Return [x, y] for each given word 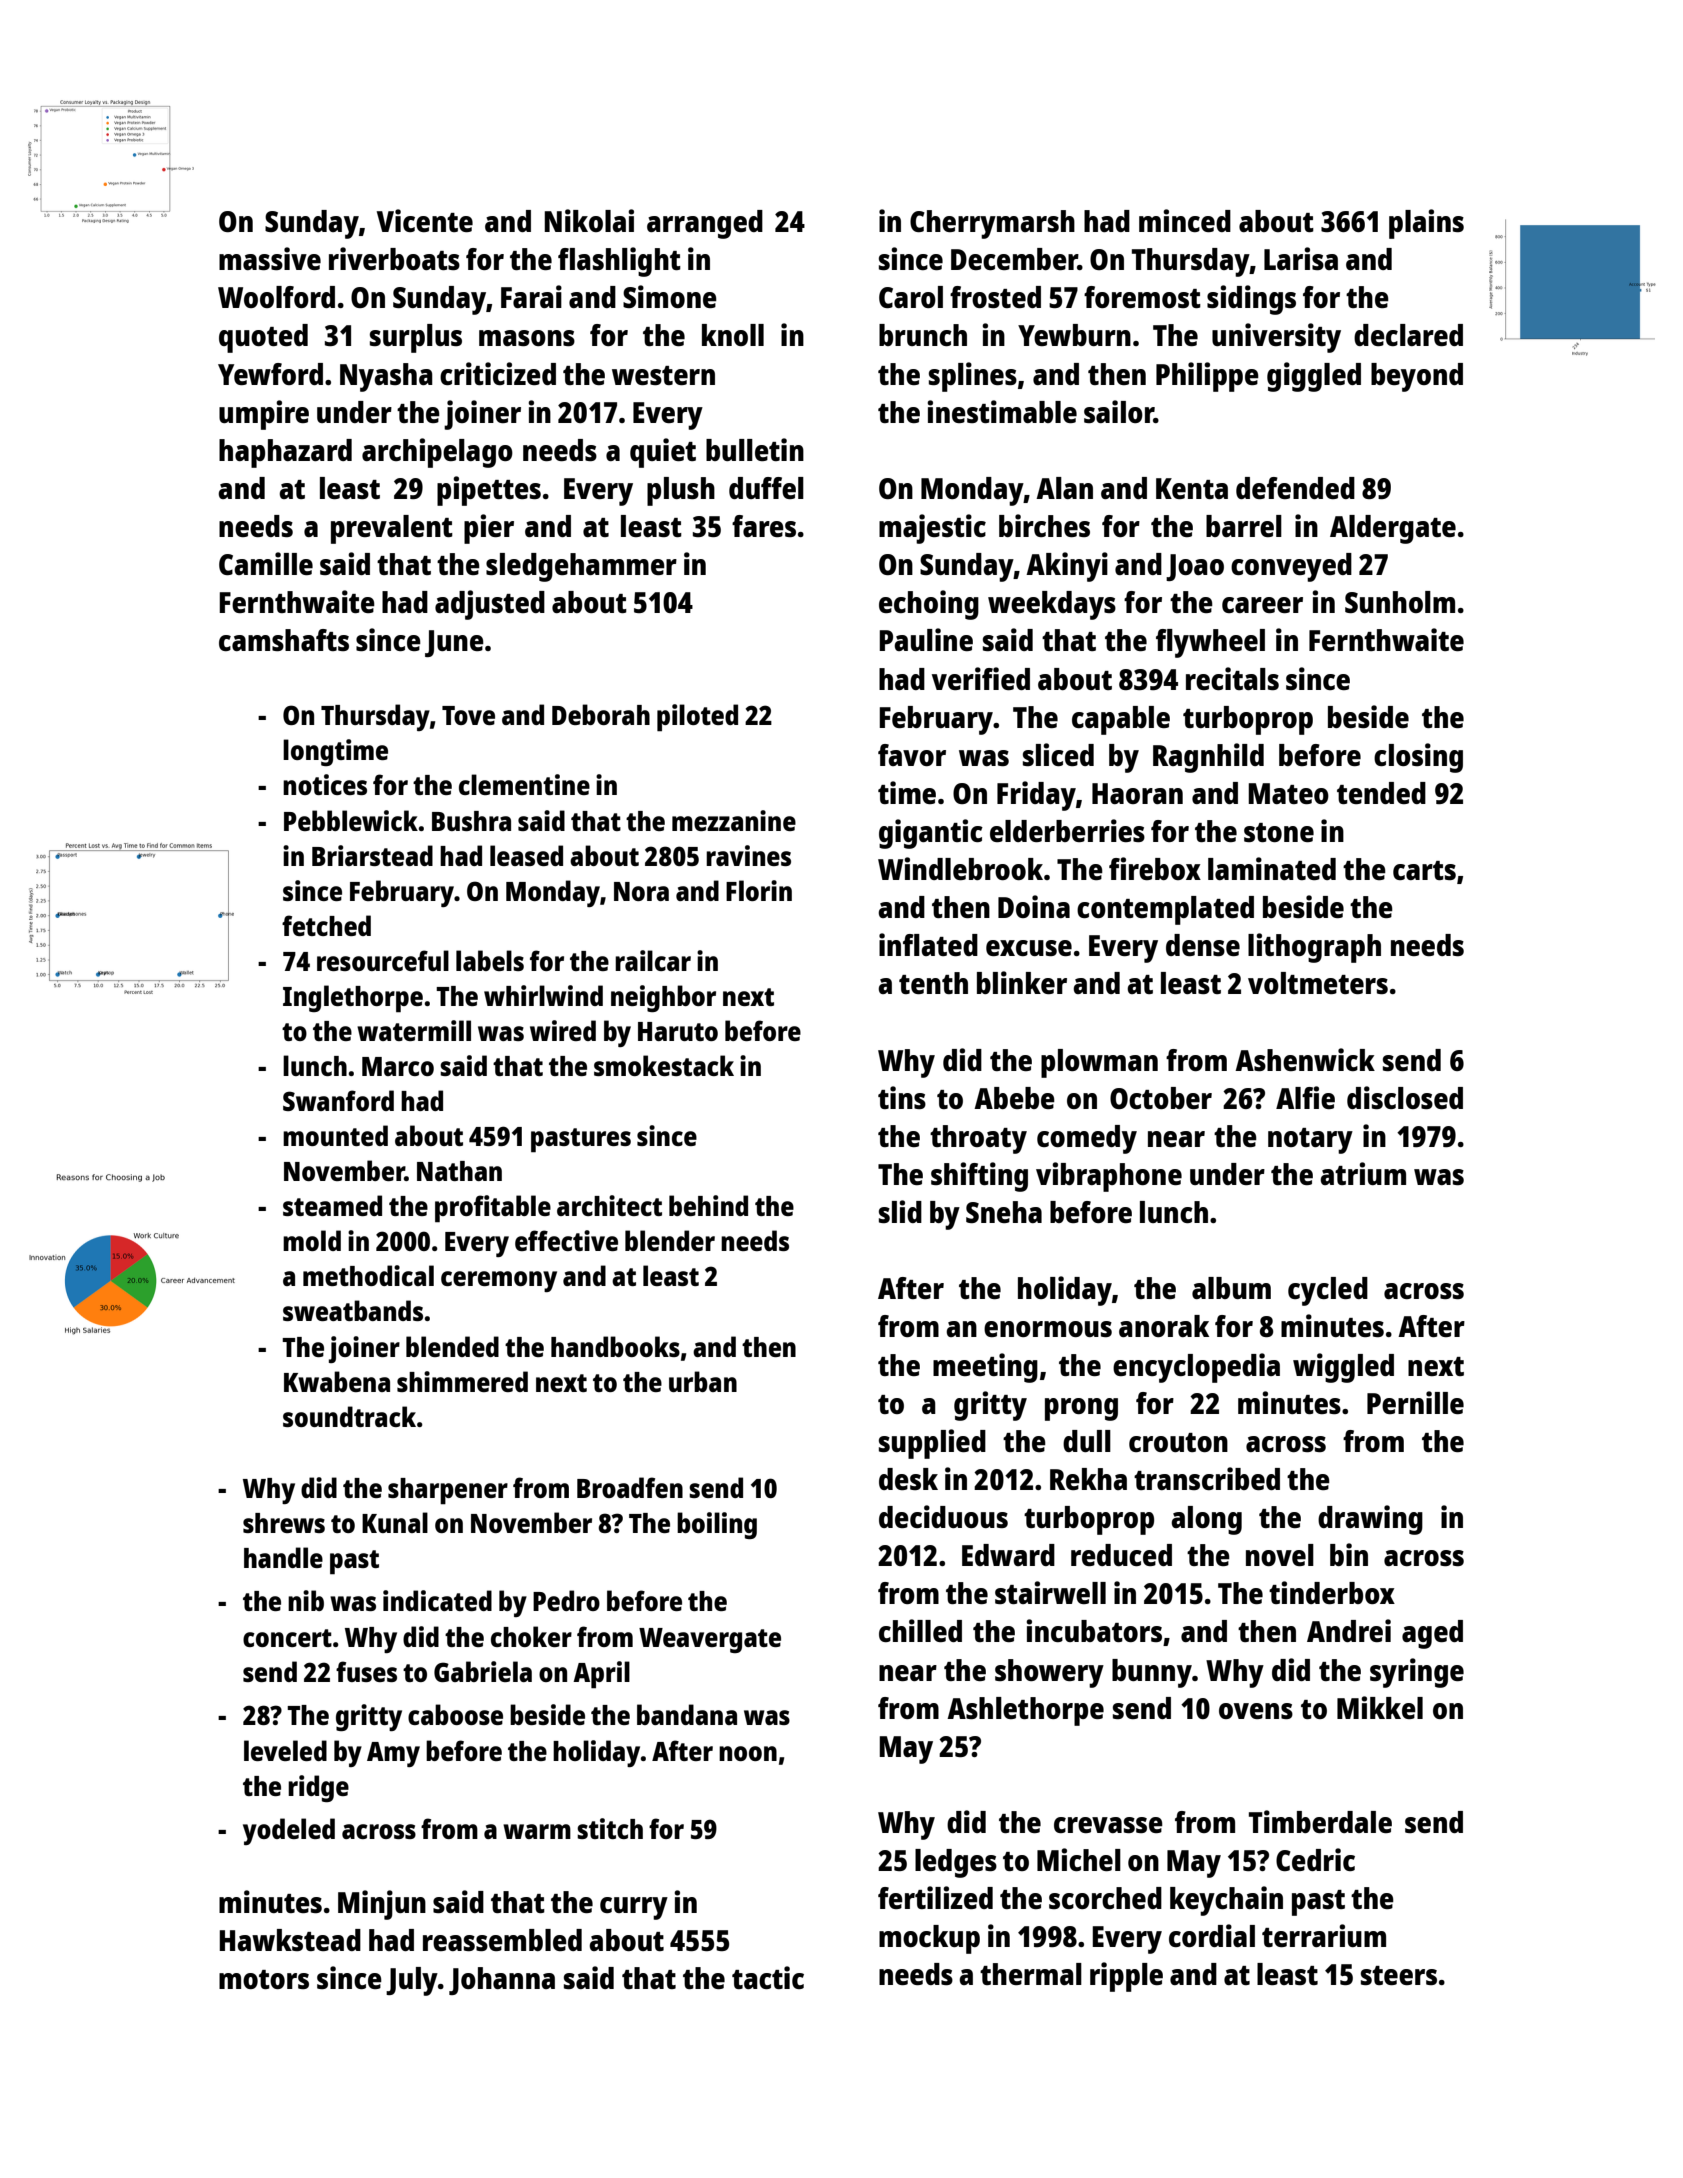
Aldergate [1393, 529]
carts [1424, 870]
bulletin [755, 449]
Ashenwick [1305, 1059]
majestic [932, 529]
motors [264, 1979]
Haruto [678, 1031]
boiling [717, 1525]
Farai [531, 296]
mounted [335, 1135]
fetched [326, 925]
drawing [1370, 1520]
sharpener [448, 1491]
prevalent [392, 529]
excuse [1029, 948]
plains [1426, 224]
